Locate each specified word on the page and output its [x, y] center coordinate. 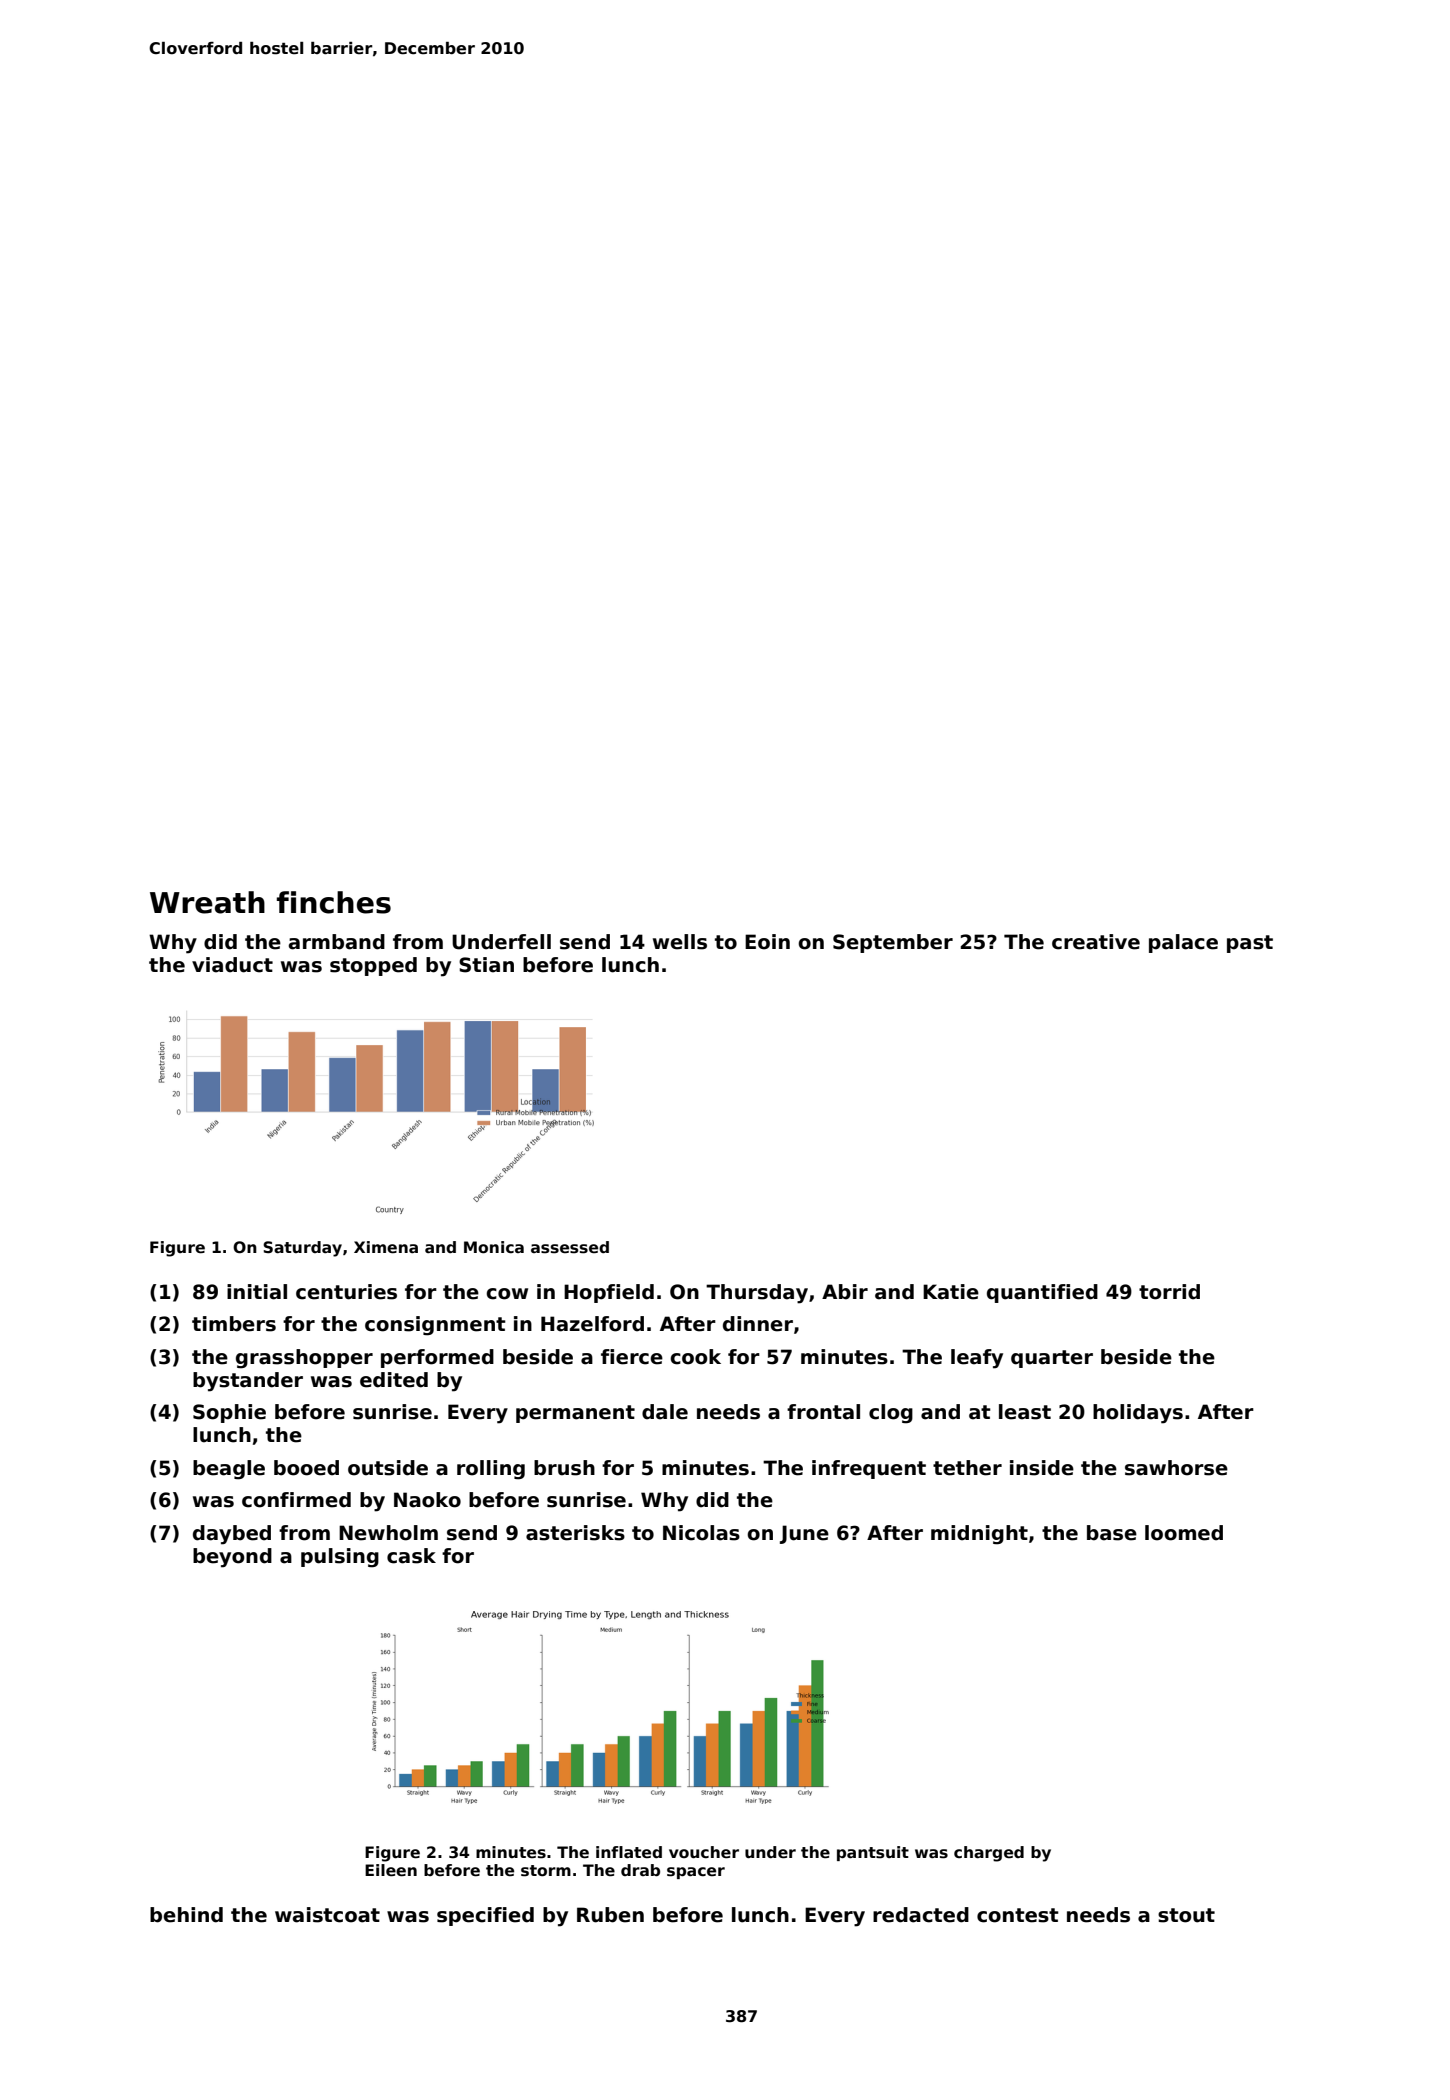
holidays [1138, 1414]
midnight [979, 1535]
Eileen [391, 1870]
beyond [232, 1558]
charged [989, 1854]
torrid [1169, 1292]
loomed [1184, 1533]
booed [306, 1468]
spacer [696, 1873]
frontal [823, 1412]
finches [334, 902]
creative [1096, 942]
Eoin [767, 942]
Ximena [386, 1247]
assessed [570, 1247]
